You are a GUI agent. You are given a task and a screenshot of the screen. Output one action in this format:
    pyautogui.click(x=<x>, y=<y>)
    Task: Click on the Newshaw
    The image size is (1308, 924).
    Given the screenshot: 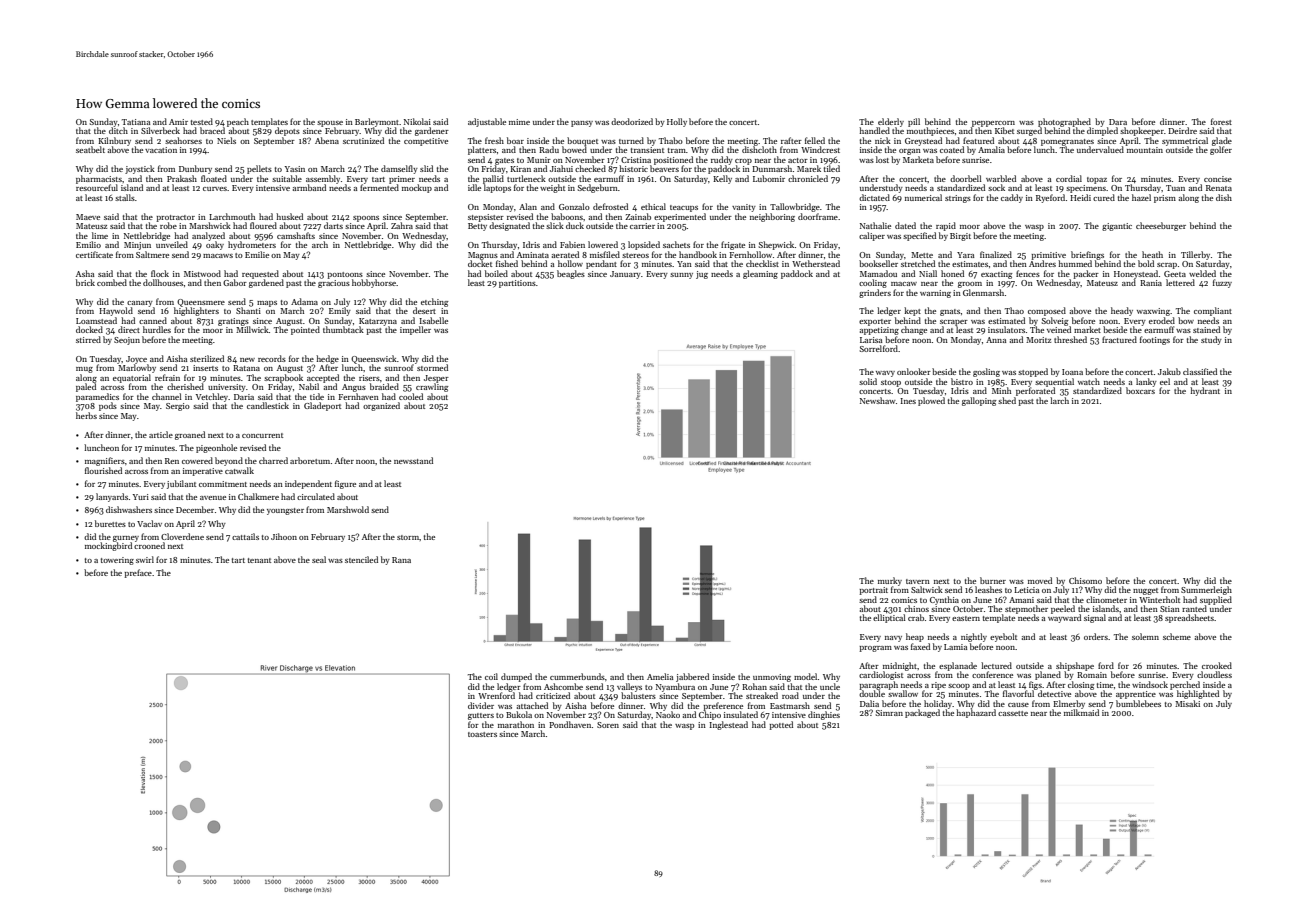 What is the action you would take?
    pyautogui.click(x=878, y=400)
